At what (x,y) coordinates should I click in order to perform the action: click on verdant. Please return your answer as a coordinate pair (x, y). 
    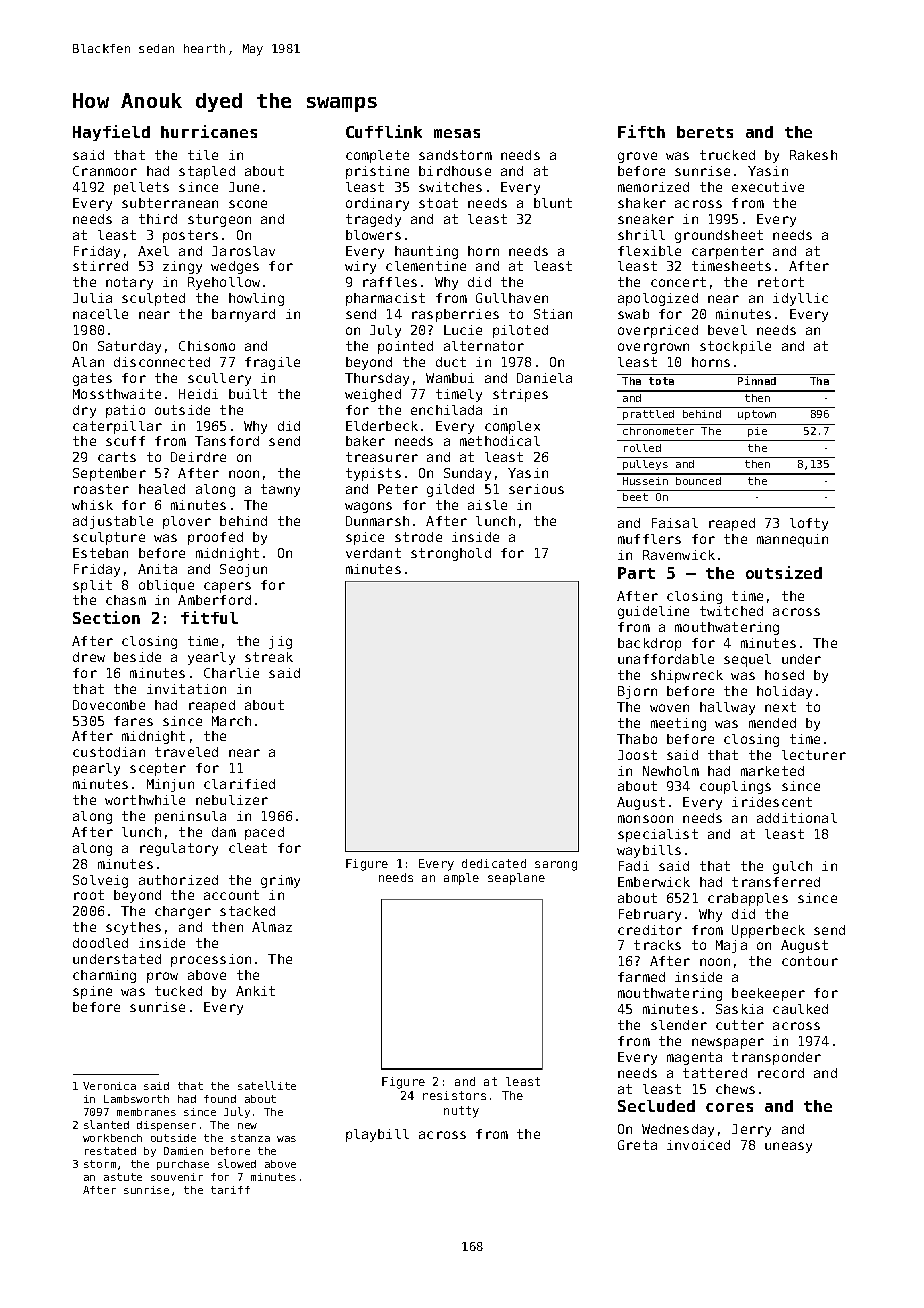
    Looking at the image, I should click on (373, 553).
